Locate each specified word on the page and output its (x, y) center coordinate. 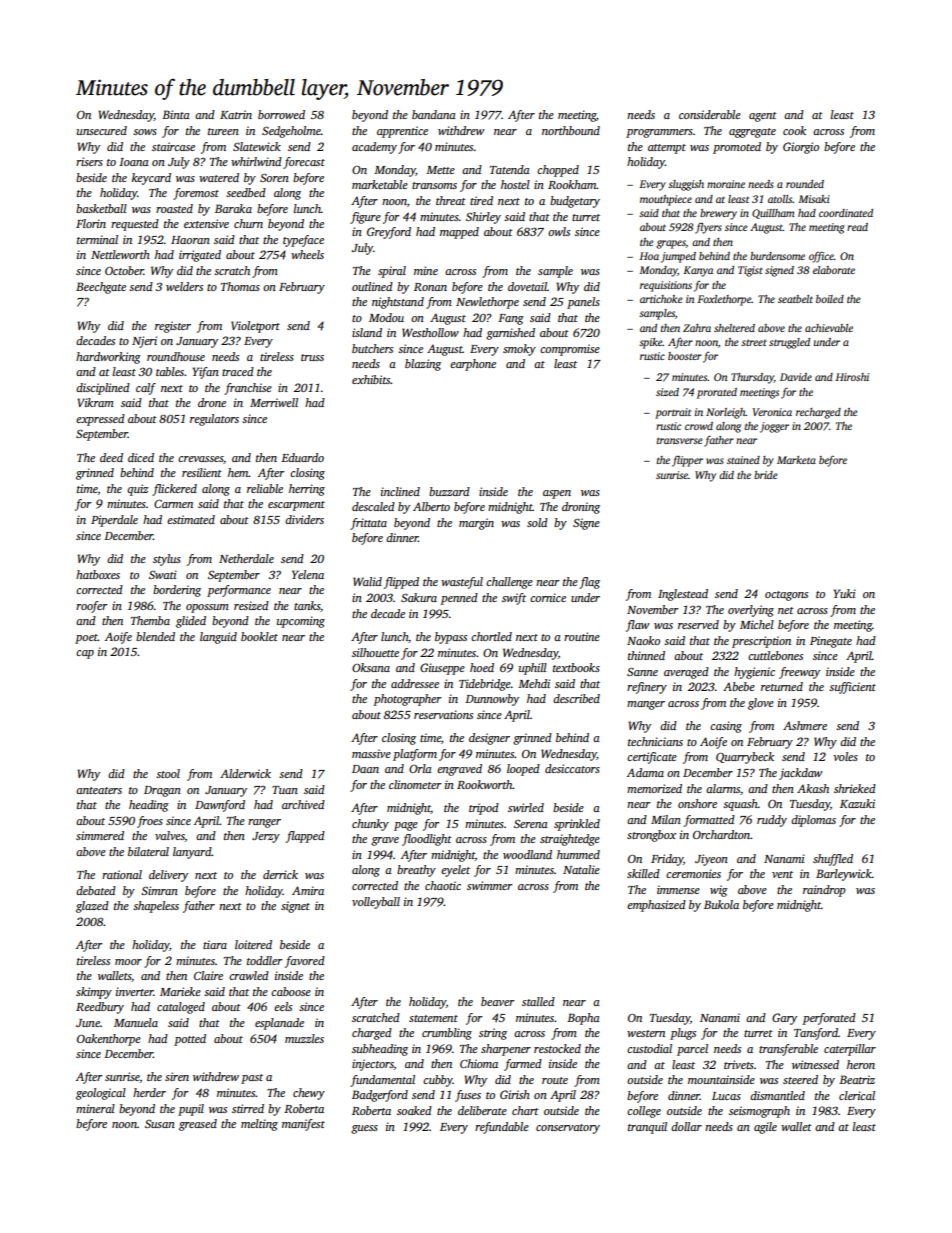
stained (743, 460)
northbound (571, 130)
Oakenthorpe (109, 1040)
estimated (191, 519)
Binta (176, 114)
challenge (509, 583)
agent (763, 117)
